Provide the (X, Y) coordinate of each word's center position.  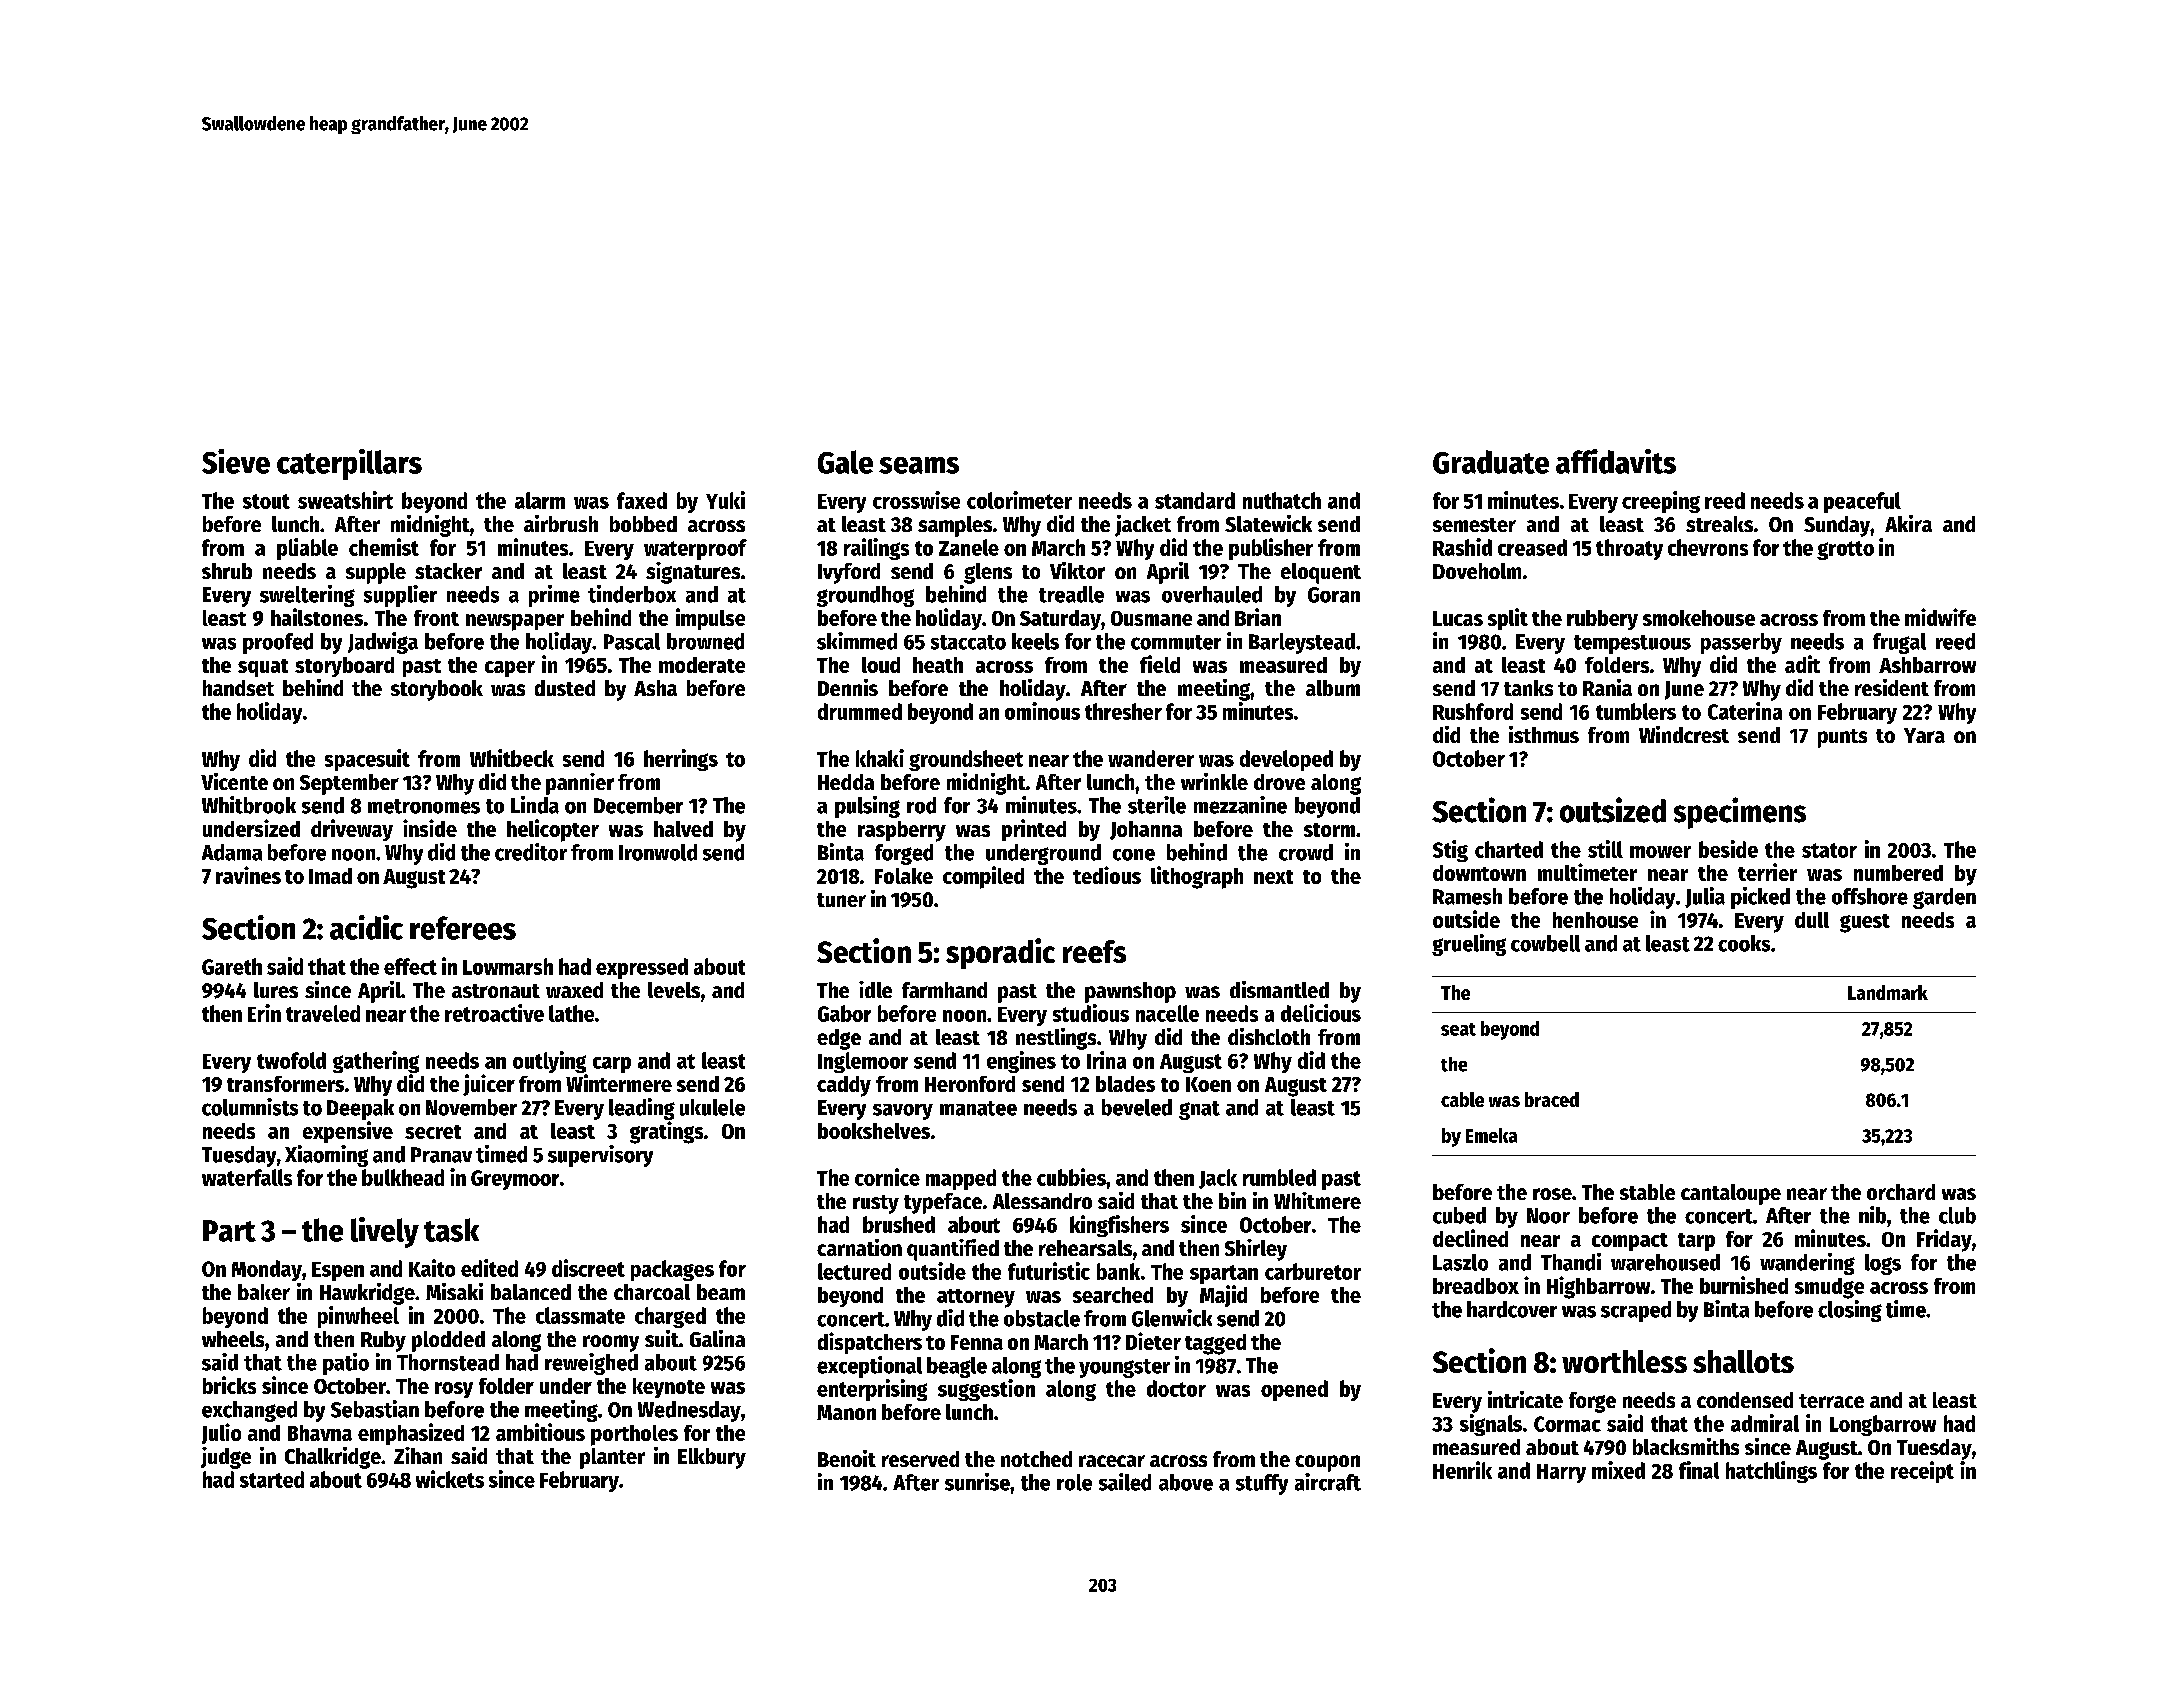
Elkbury (712, 1458)
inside (430, 828)
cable (1462, 1099)
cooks (1744, 943)
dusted (565, 688)
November (471, 1107)
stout (266, 501)
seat (1458, 1029)
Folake (904, 876)
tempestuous (1632, 644)
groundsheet (966, 760)
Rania (1607, 687)
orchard (1901, 1192)
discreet (588, 1268)
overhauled (1212, 594)
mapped (961, 1179)
